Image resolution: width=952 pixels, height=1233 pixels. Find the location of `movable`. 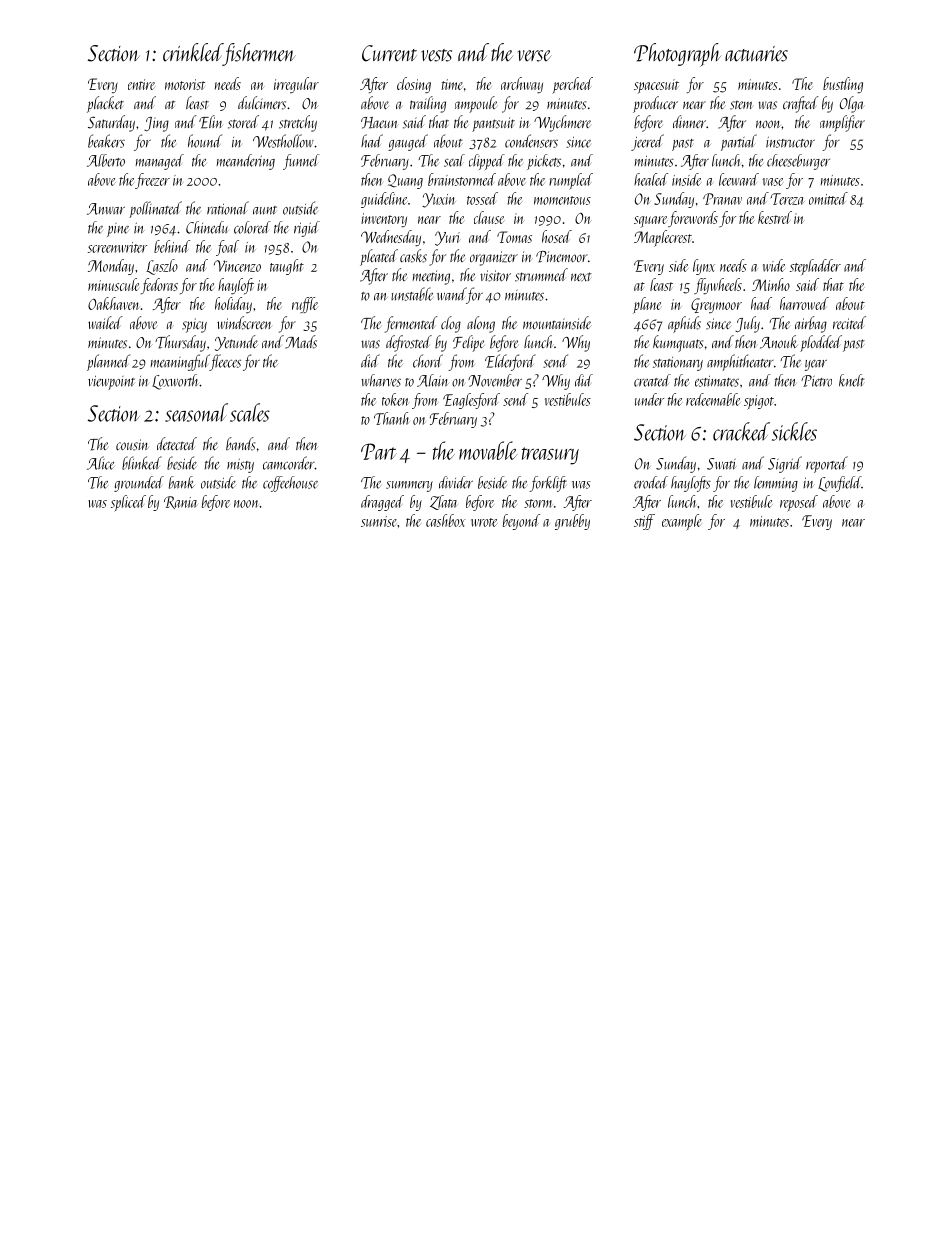

movable is located at coordinates (488, 450).
